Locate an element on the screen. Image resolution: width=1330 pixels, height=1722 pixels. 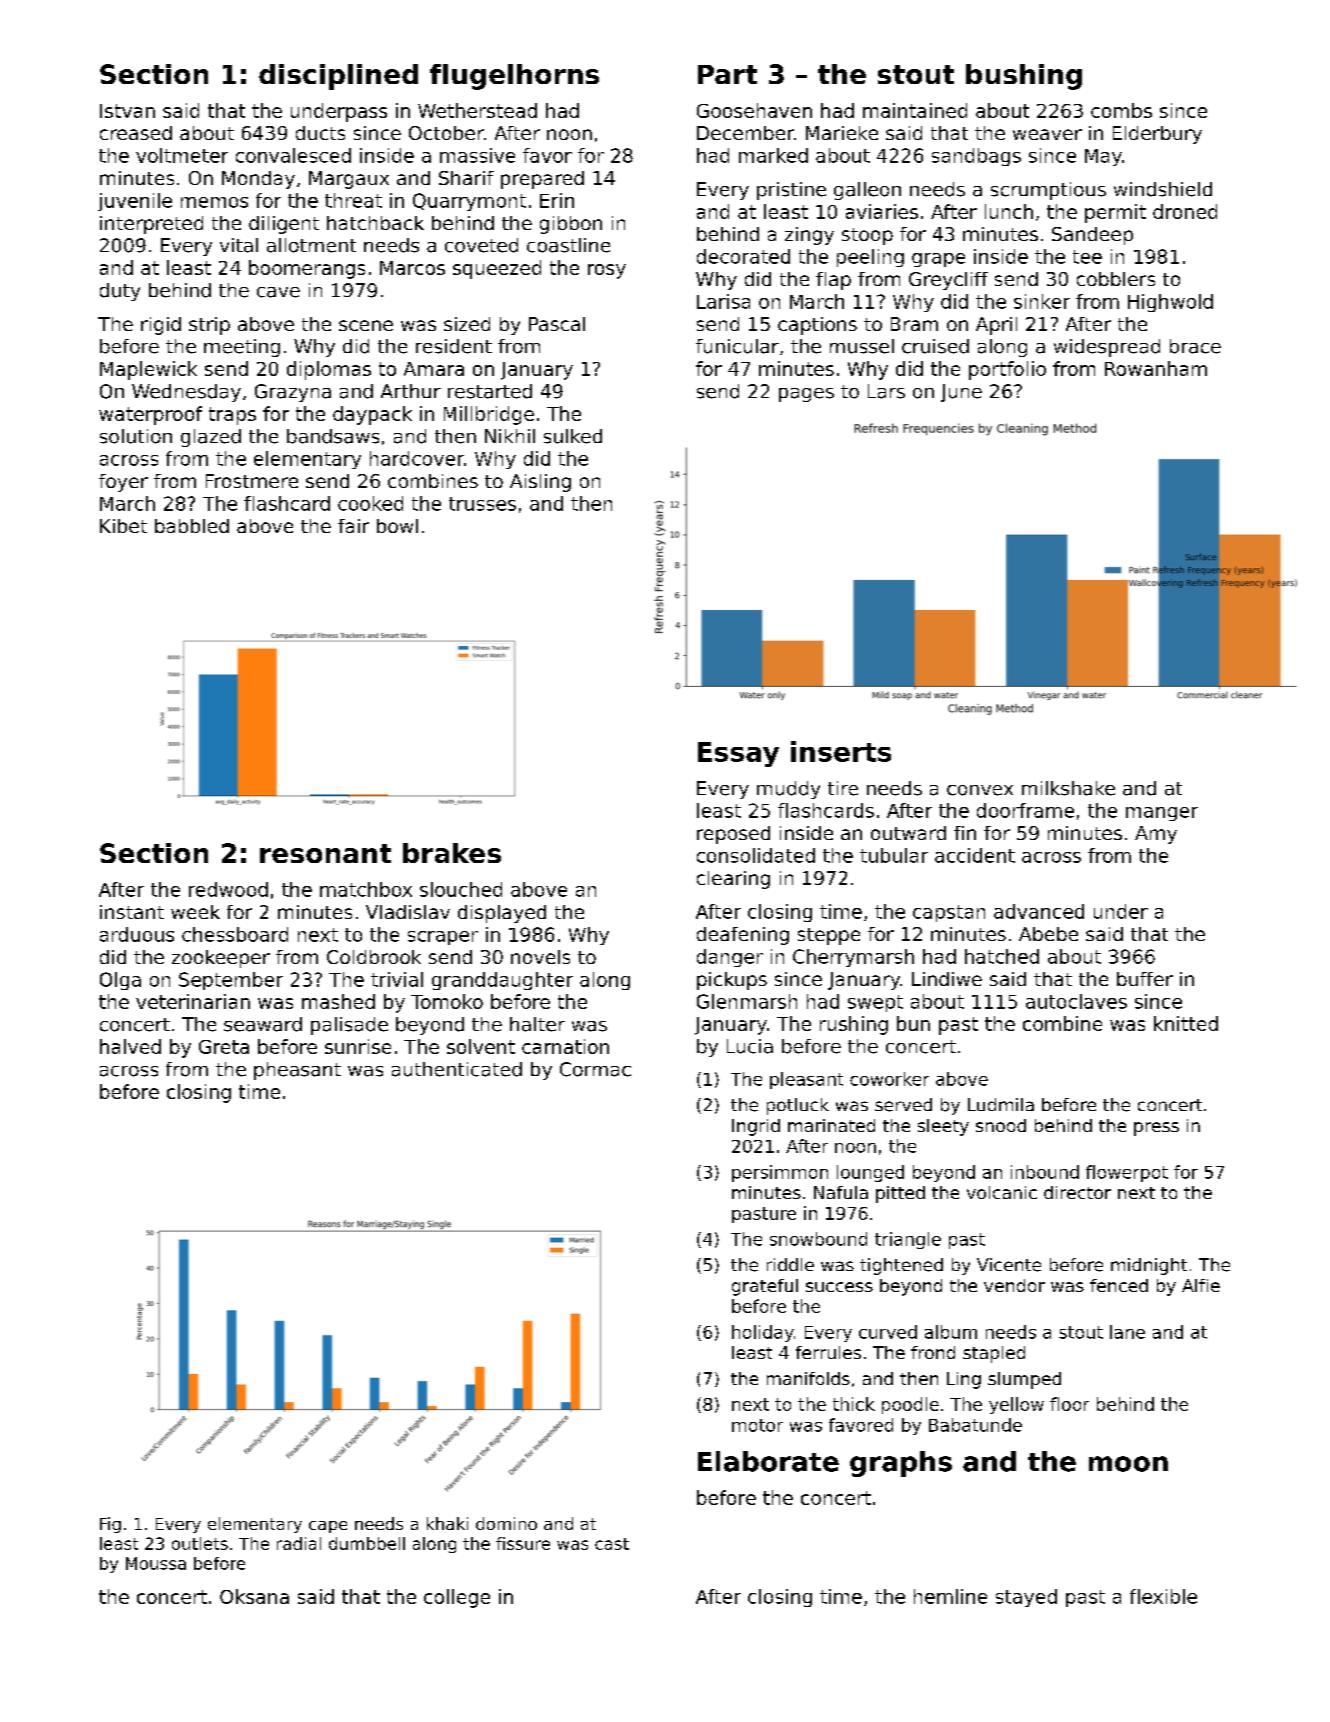
Lars is located at coordinates (886, 391).
